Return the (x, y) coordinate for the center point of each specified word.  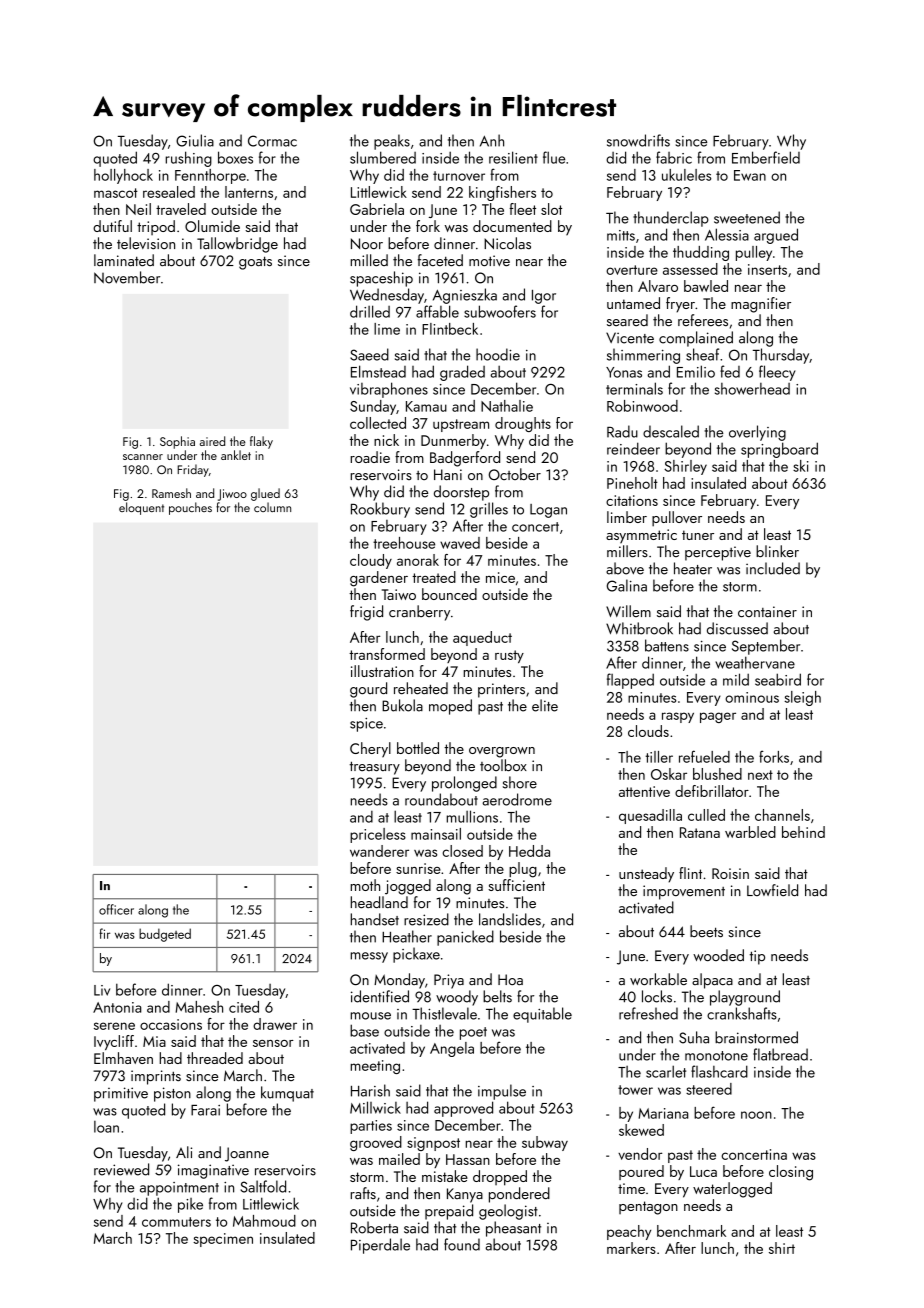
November (127, 277)
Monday (399, 981)
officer (116, 909)
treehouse (404, 543)
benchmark (691, 1231)
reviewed (121, 1169)
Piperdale (380, 1246)
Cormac (272, 141)
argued (776, 236)
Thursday (781, 356)
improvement (684, 892)
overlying (757, 433)
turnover (459, 176)
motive (489, 260)
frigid (366, 613)
